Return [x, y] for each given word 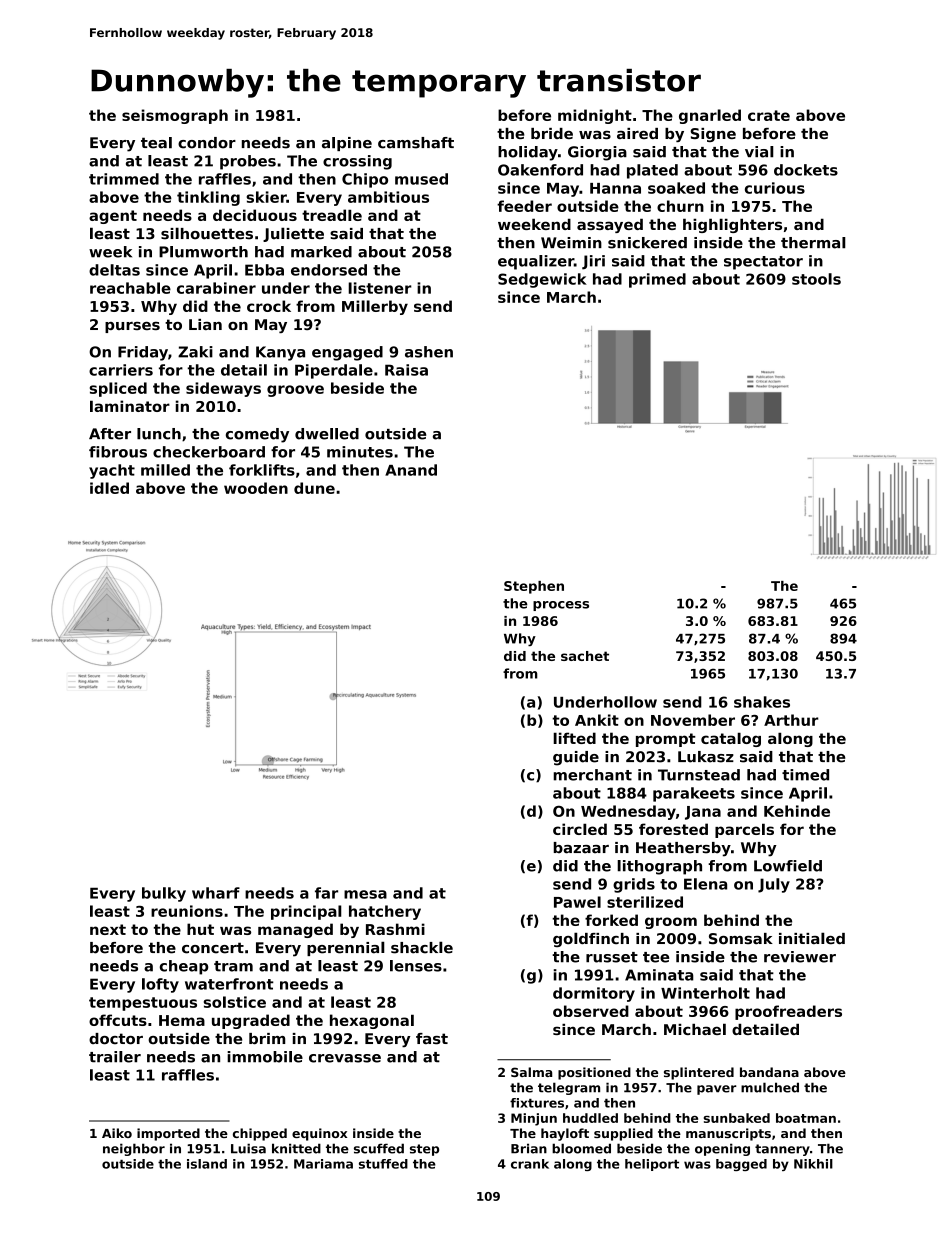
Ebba [264, 270]
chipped [260, 1134]
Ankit [597, 720]
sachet [585, 656]
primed [657, 280]
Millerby [375, 307]
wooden [256, 488]
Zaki [195, 352]
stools [816, 279]
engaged [347, 353]
